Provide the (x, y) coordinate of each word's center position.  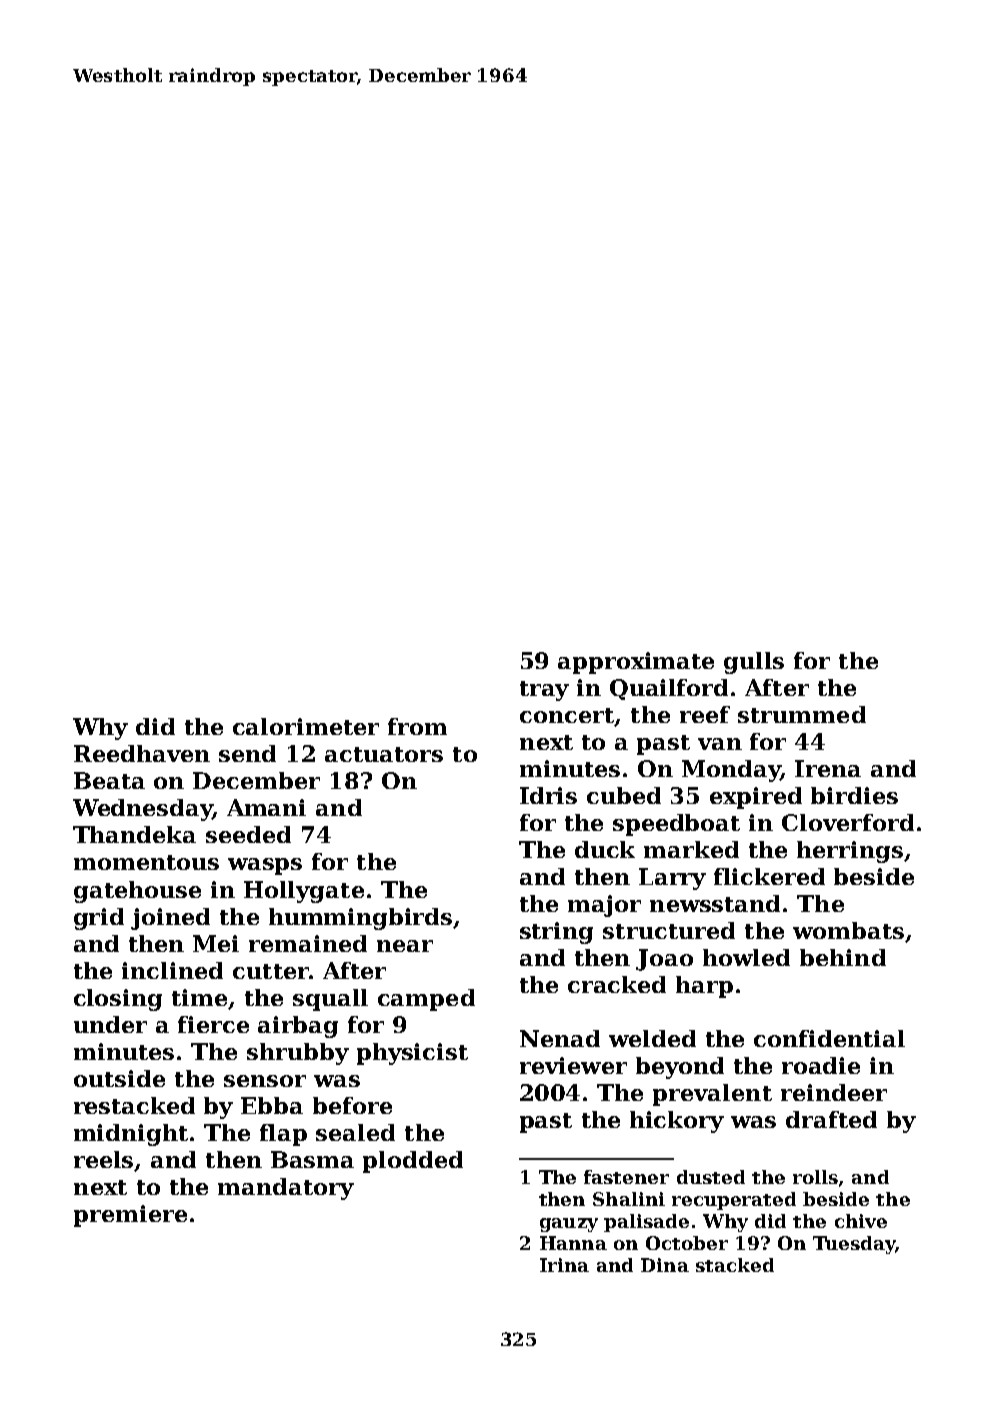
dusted (711, 1177)
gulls (754, 663)
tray (544, 691)
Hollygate (304, 892)
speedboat (676, 825)
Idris (548, 795)
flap (283, 1135)
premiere (130, 1216)
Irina (564, 1265)
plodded (413, 1162)
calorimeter (306, 726)
